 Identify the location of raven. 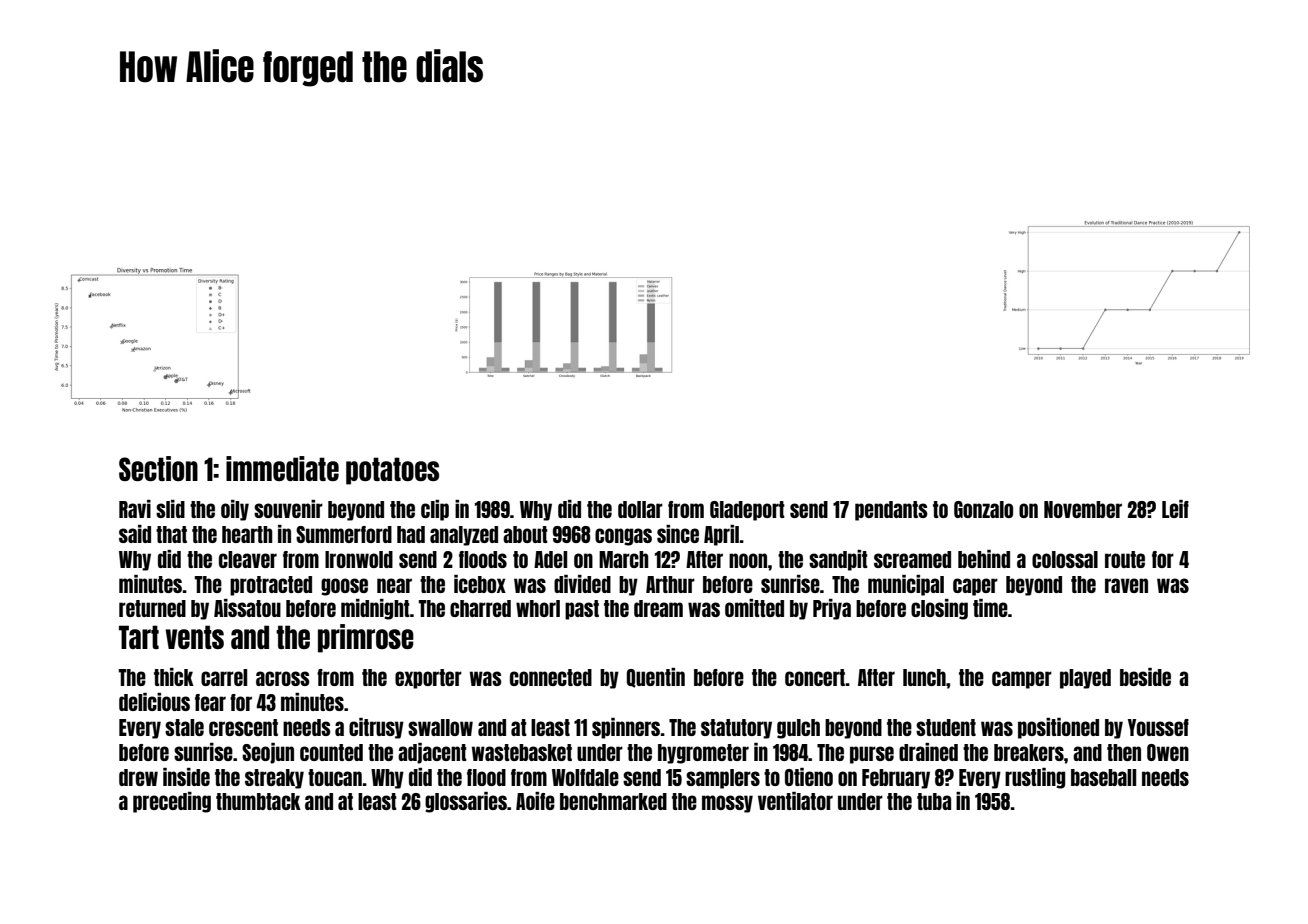
(1126, 585).
